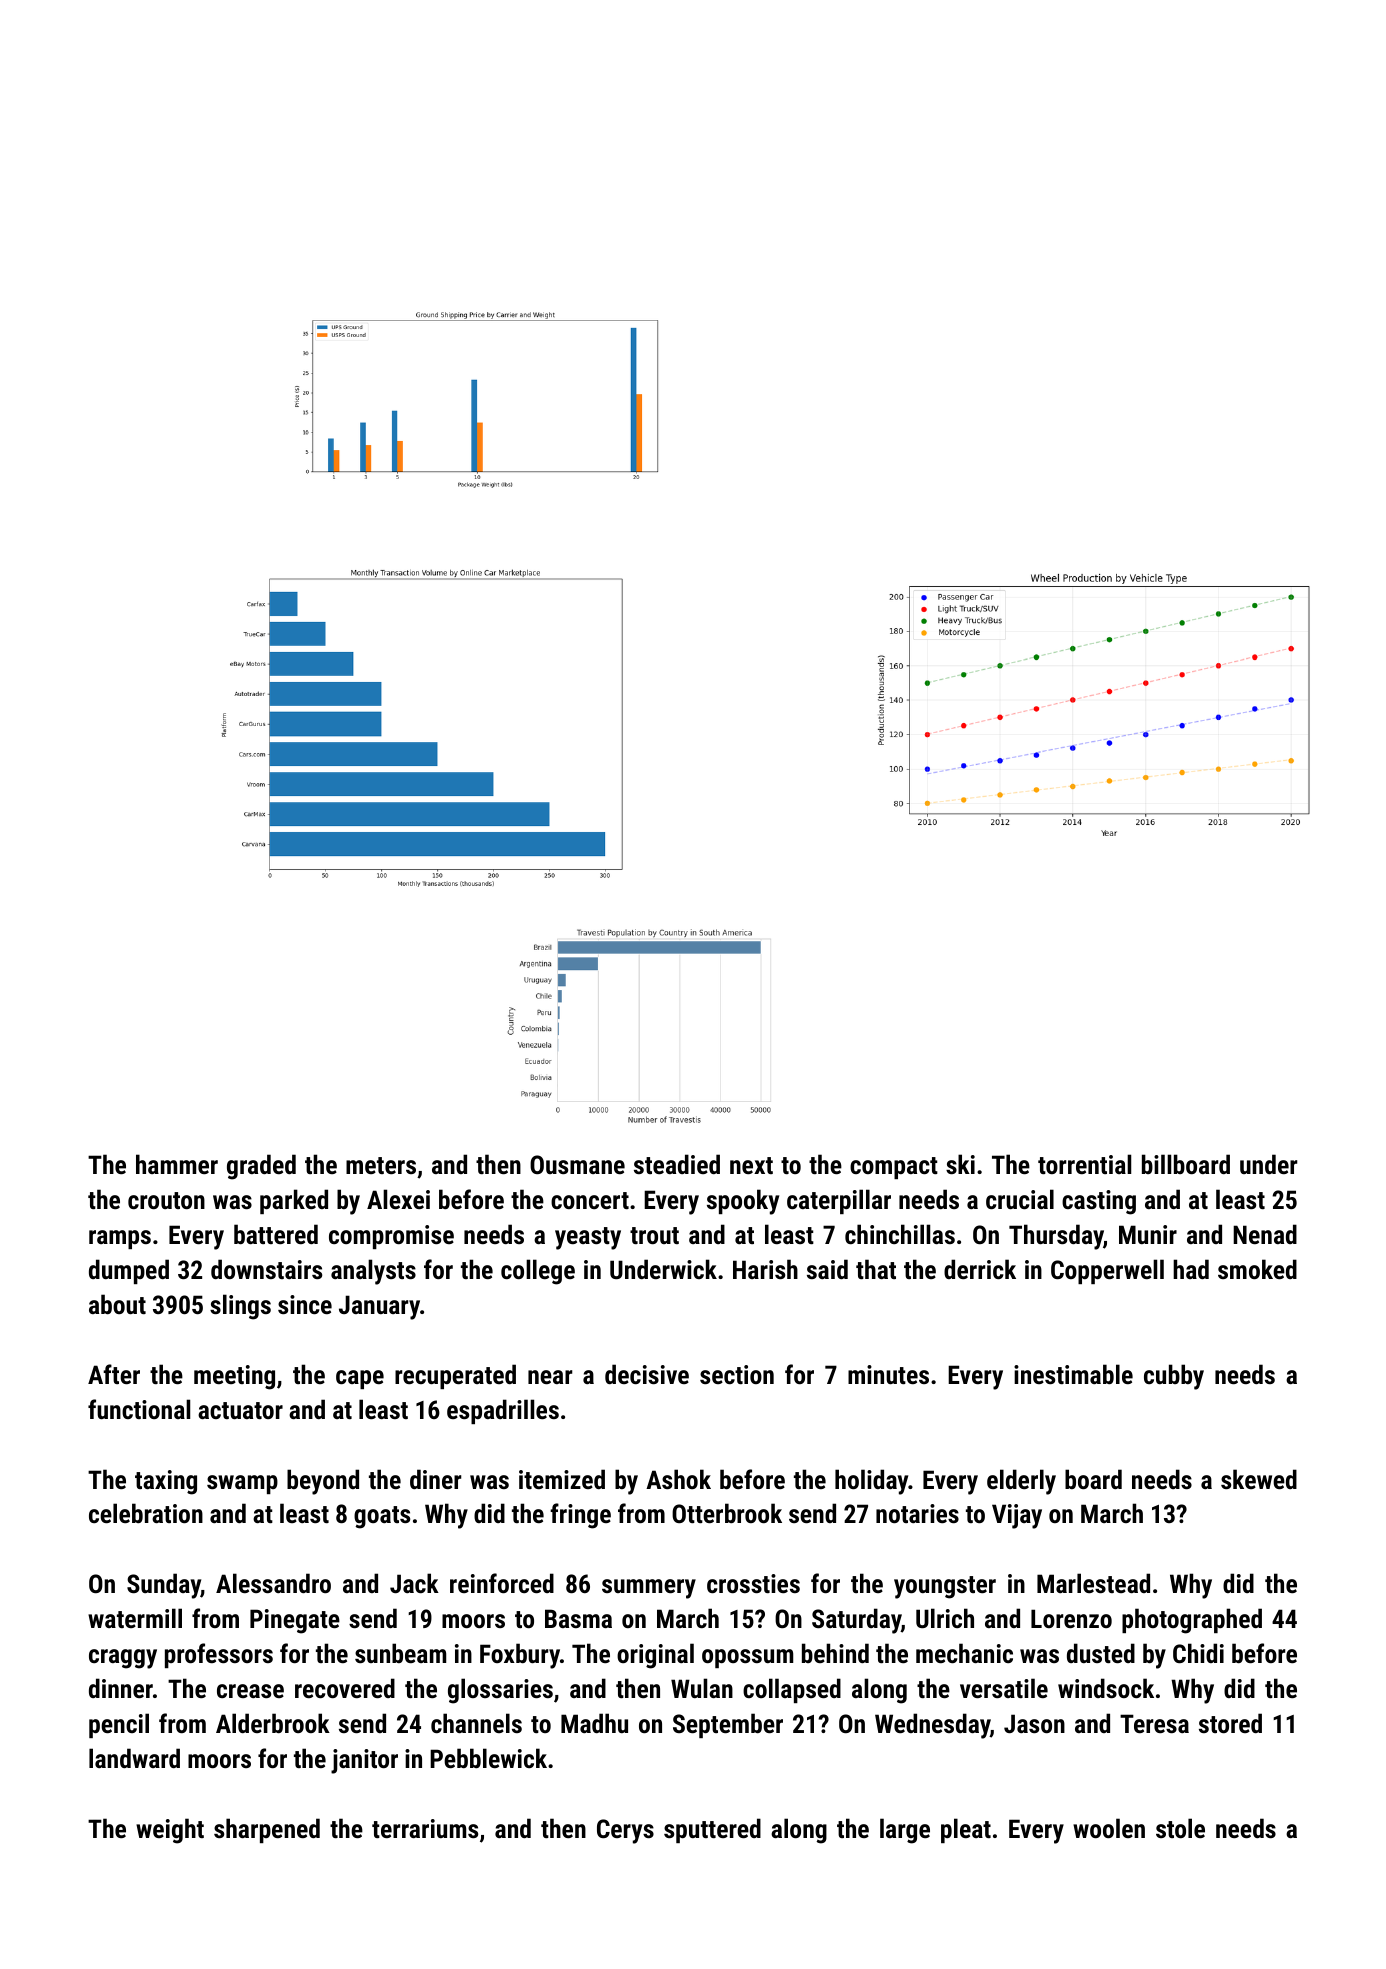 The height and width of the screenshot is (1969, 1386). What do you see at coordinates (1073, 1374) in the screenshot?
I see `inestimable` at bounding box center [1073, 1374].
